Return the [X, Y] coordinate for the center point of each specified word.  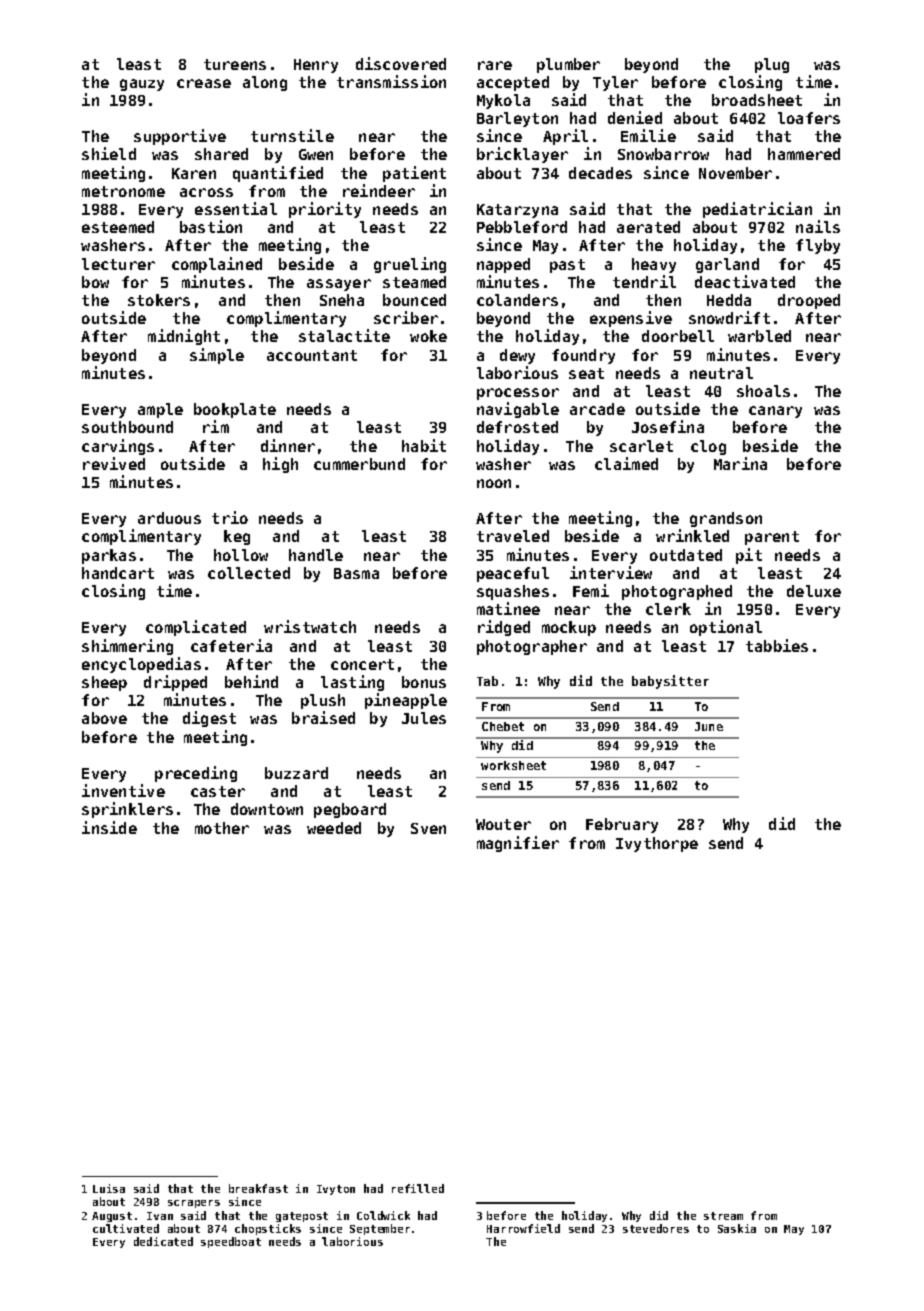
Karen [194, 173]
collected [249, 573]
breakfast [258, 1188]
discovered [401, 63]
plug [772, 65]
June [709, 726]
